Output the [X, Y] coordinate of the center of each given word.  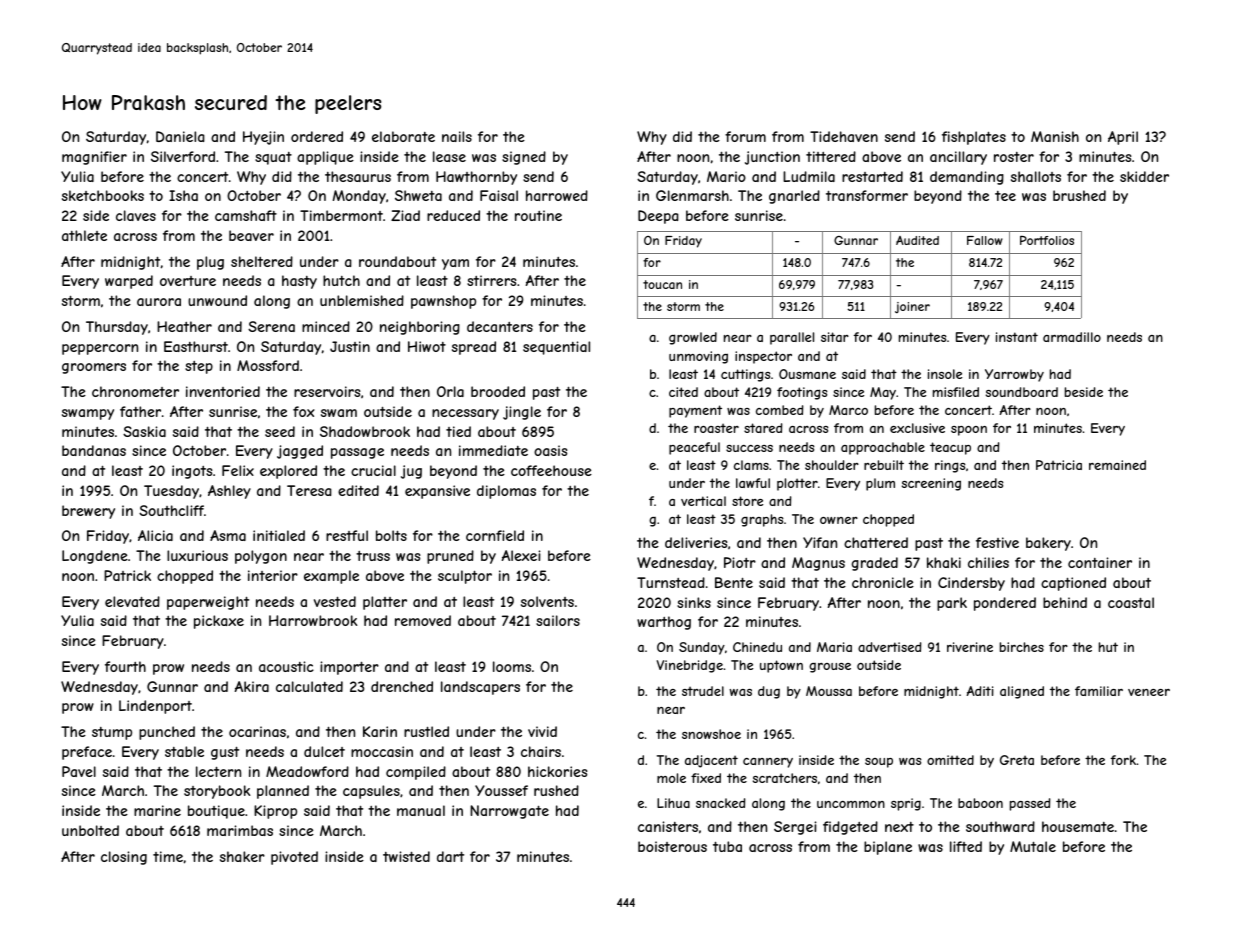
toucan [662, 284]
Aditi [980, 691]
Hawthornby [476, 178]
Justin [350, 346]
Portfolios [1047, 240]
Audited [917, 240]
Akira [252, 686]
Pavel [79, 771]
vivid [542, 731]
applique [325, 158]
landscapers [480, 688]
